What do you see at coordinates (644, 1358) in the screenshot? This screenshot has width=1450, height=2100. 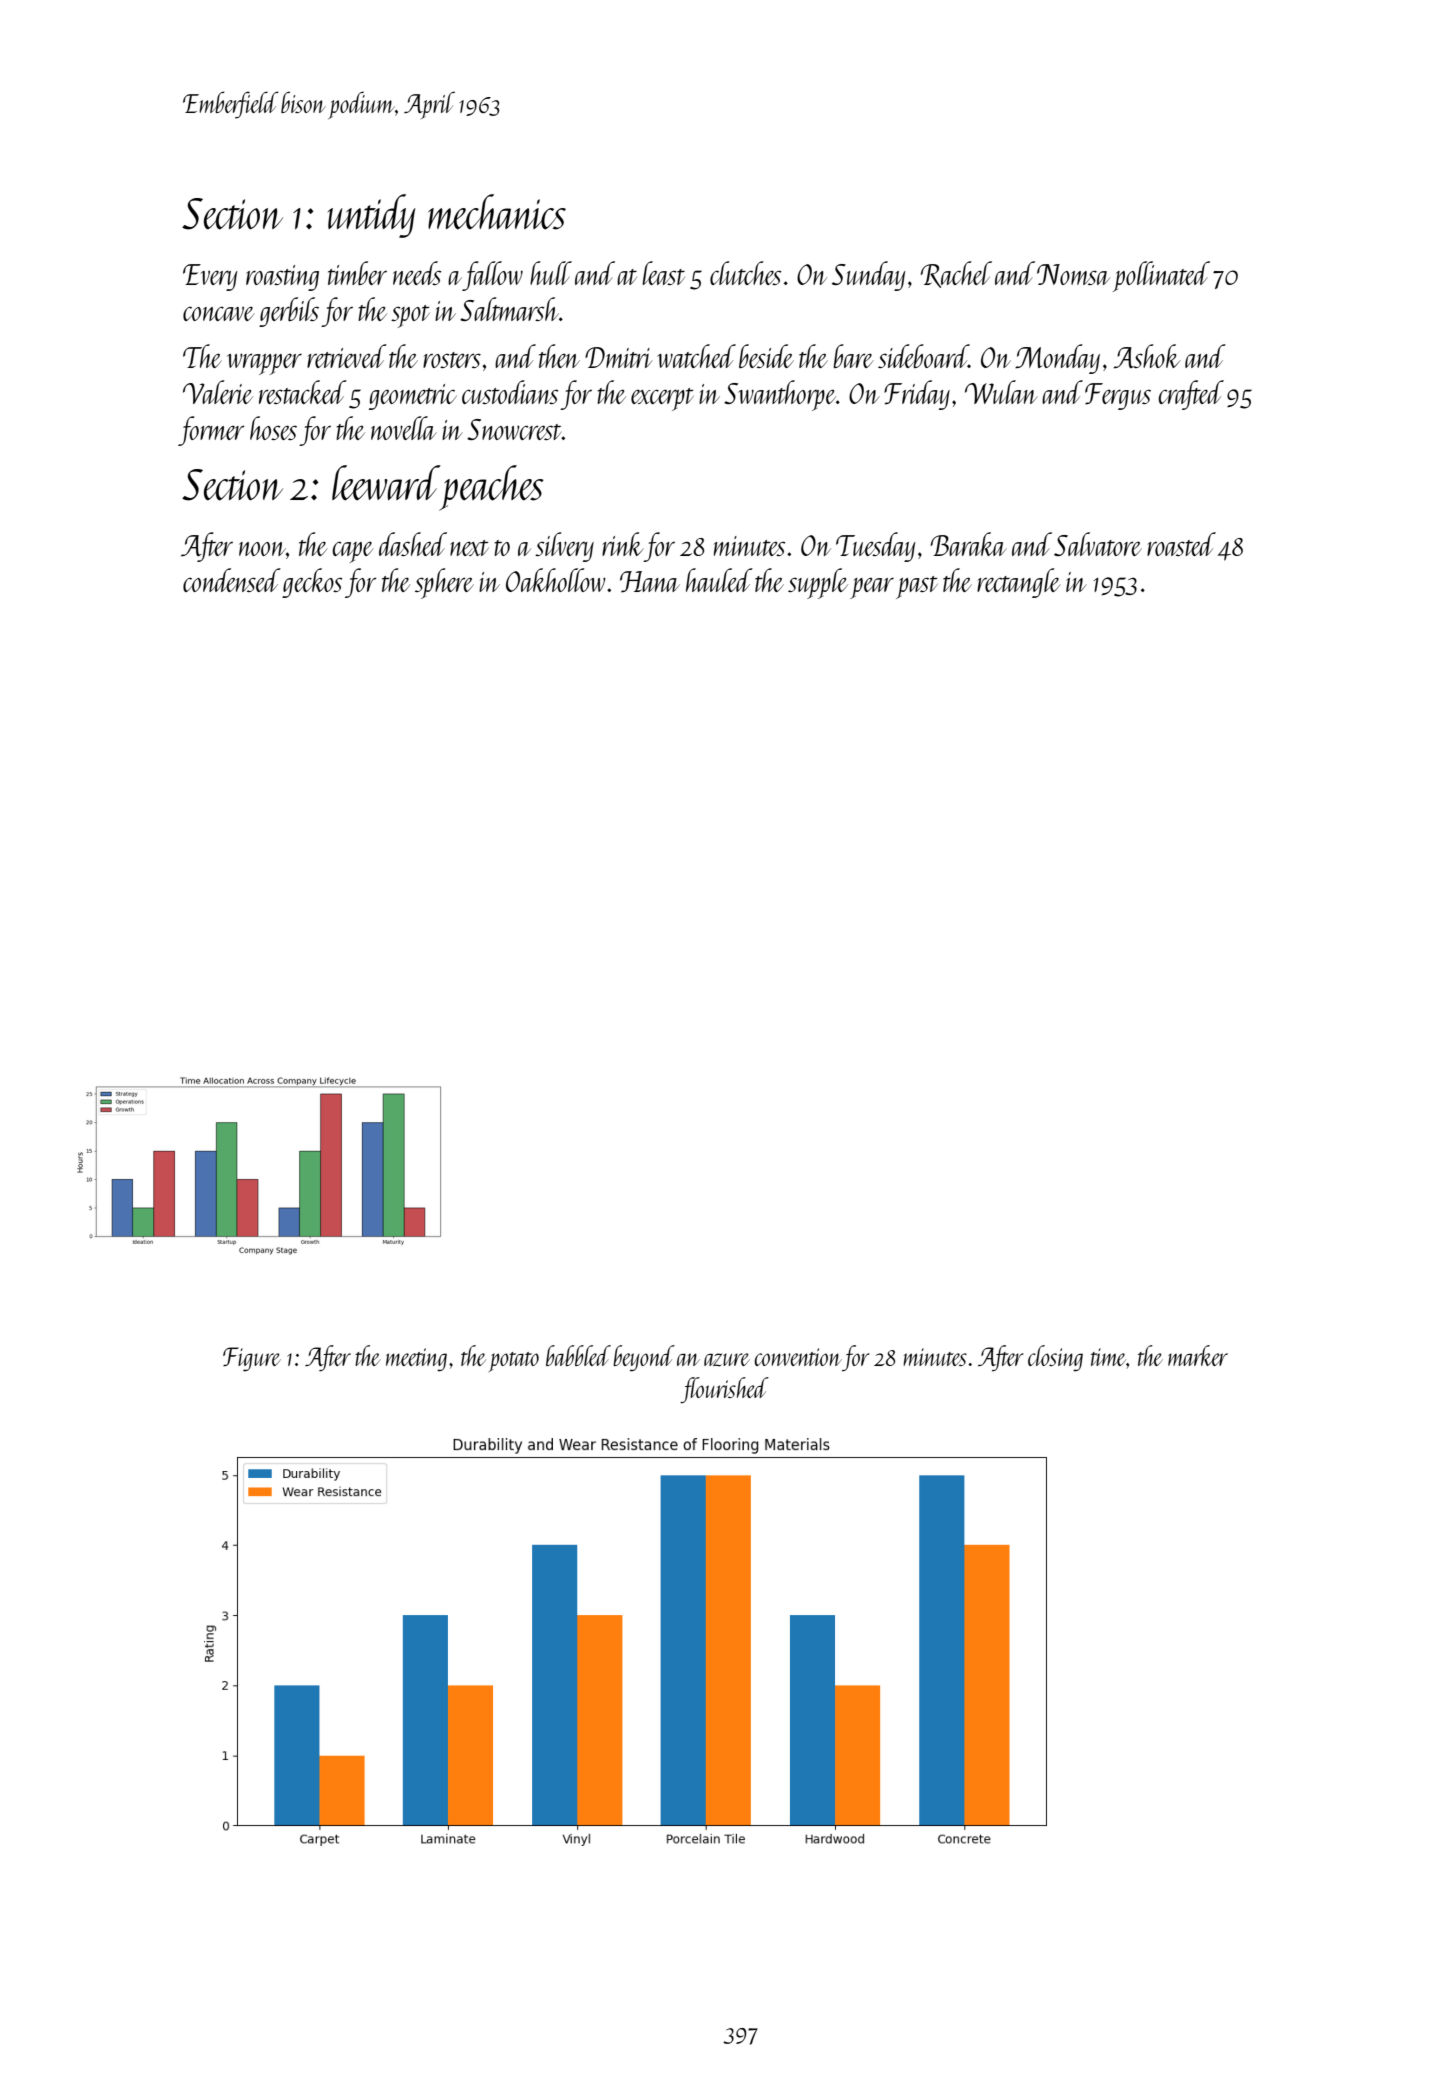 I see `beyond` at bounding box center [644, 1358].
